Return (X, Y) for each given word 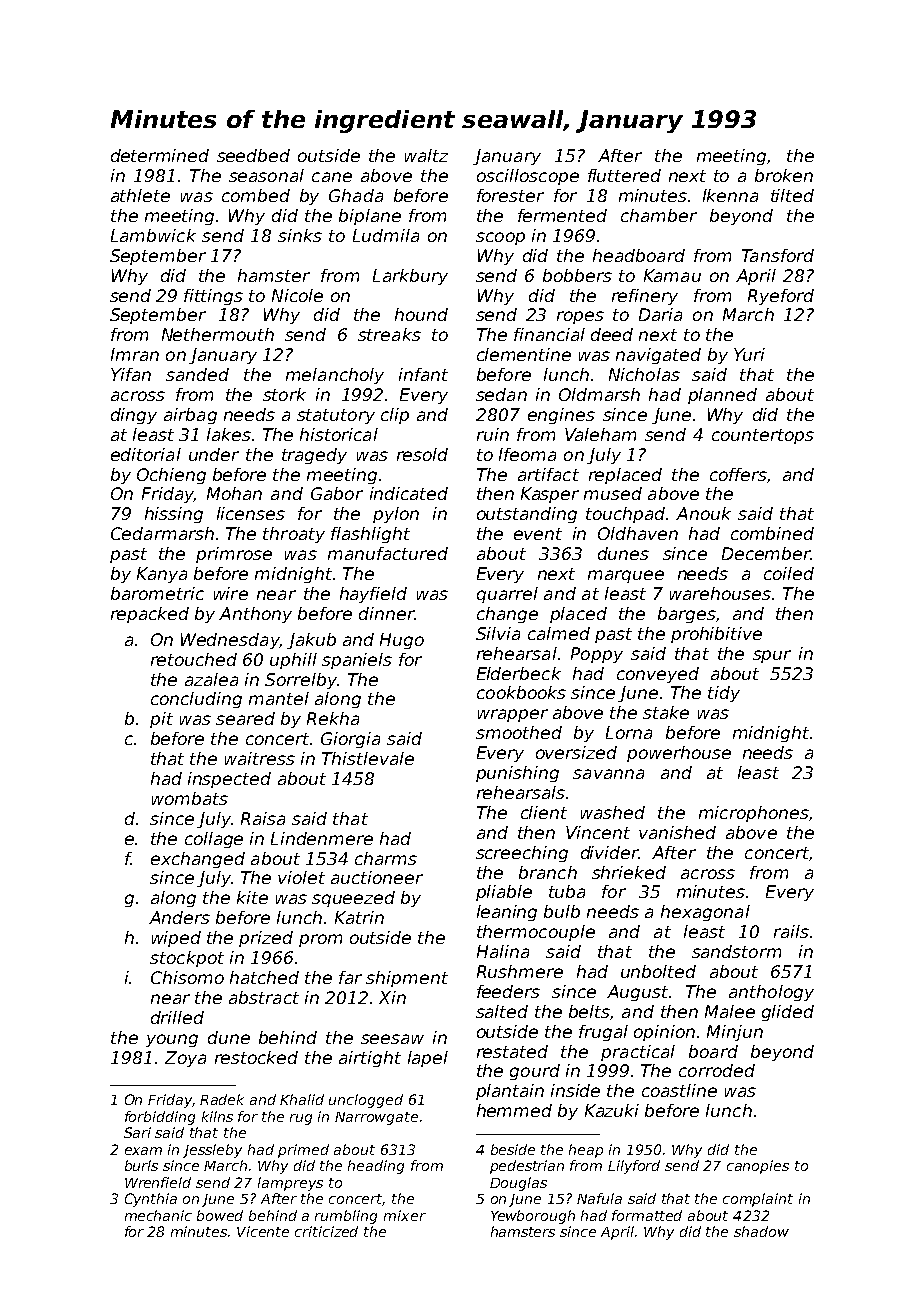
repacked (150, 615)
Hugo (402, 641)
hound (421, 314)
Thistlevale (368, 758)
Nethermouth (218, 334)
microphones (753, 814)
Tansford (778, 255)
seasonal (266, 175)
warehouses (720, 593)
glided (788, 1013)
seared (245, 718)
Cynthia (151, 1200)
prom (320, 940)
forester (510, 195)
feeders (508, 991)
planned (722, 396)
